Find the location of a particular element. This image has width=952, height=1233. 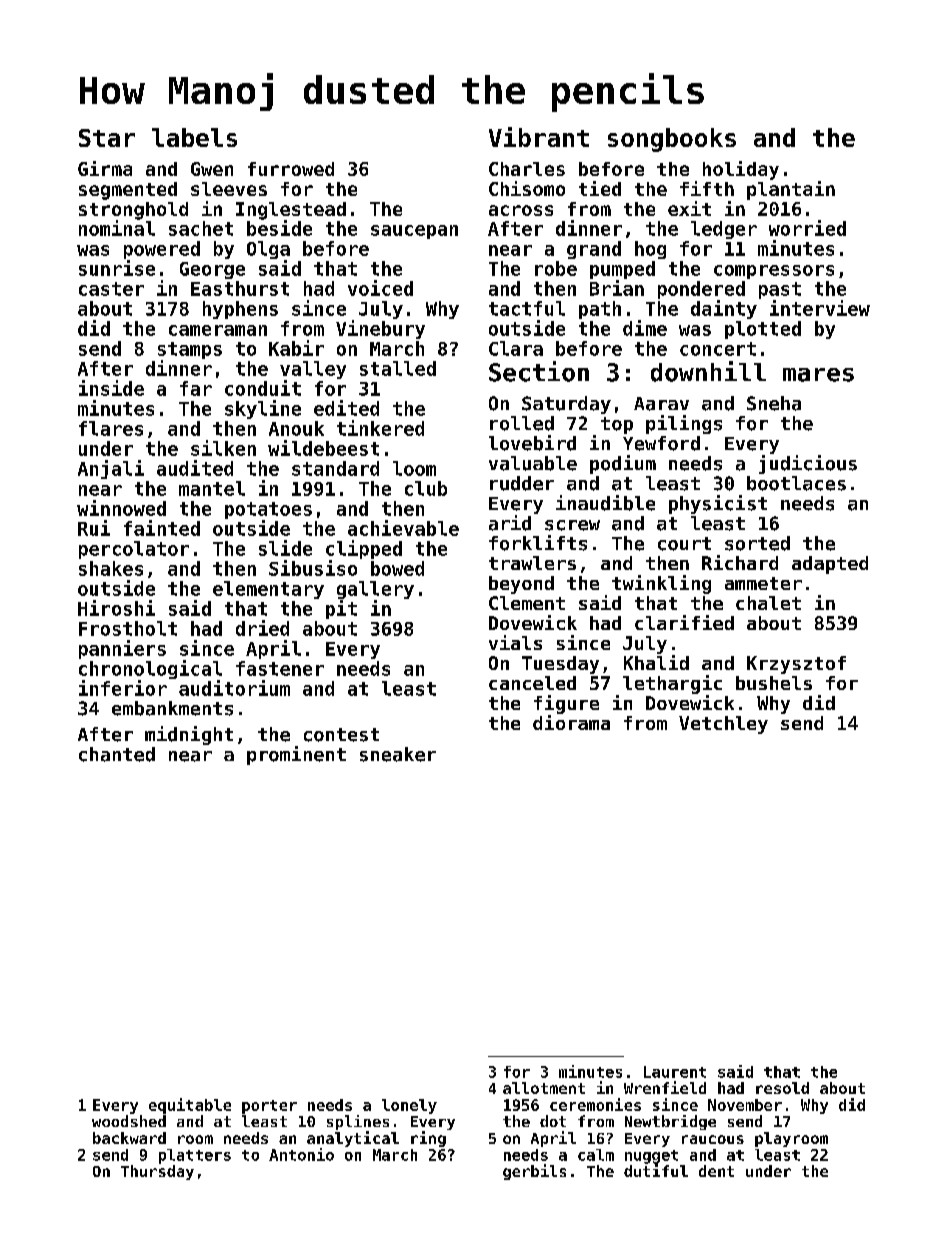

pumped is located at coordinates (622, 270).
